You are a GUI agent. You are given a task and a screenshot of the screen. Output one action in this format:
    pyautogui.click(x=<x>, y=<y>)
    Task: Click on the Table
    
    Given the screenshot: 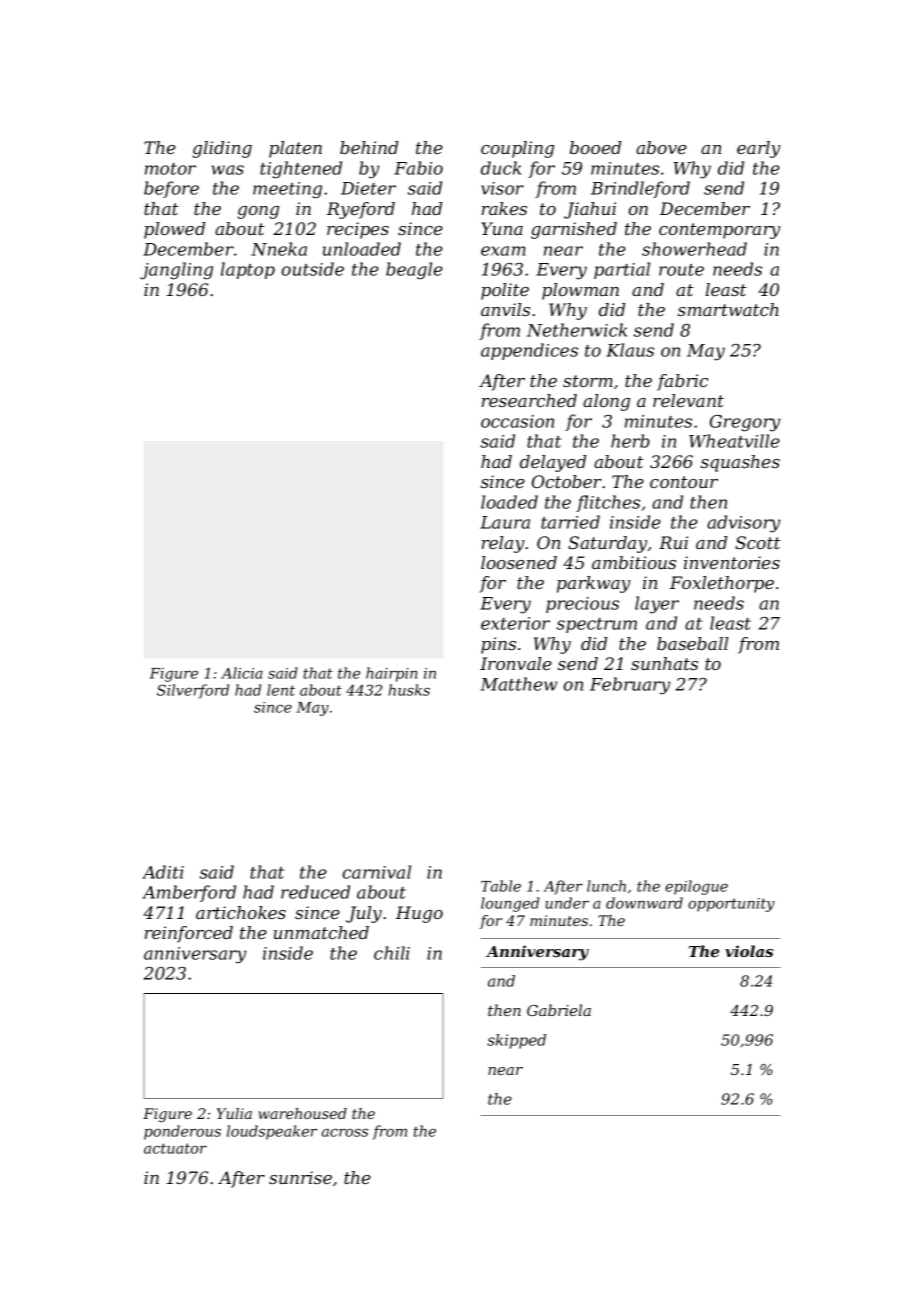 What is the action you would take?
    pyautogui.click(x=501, y=886)
